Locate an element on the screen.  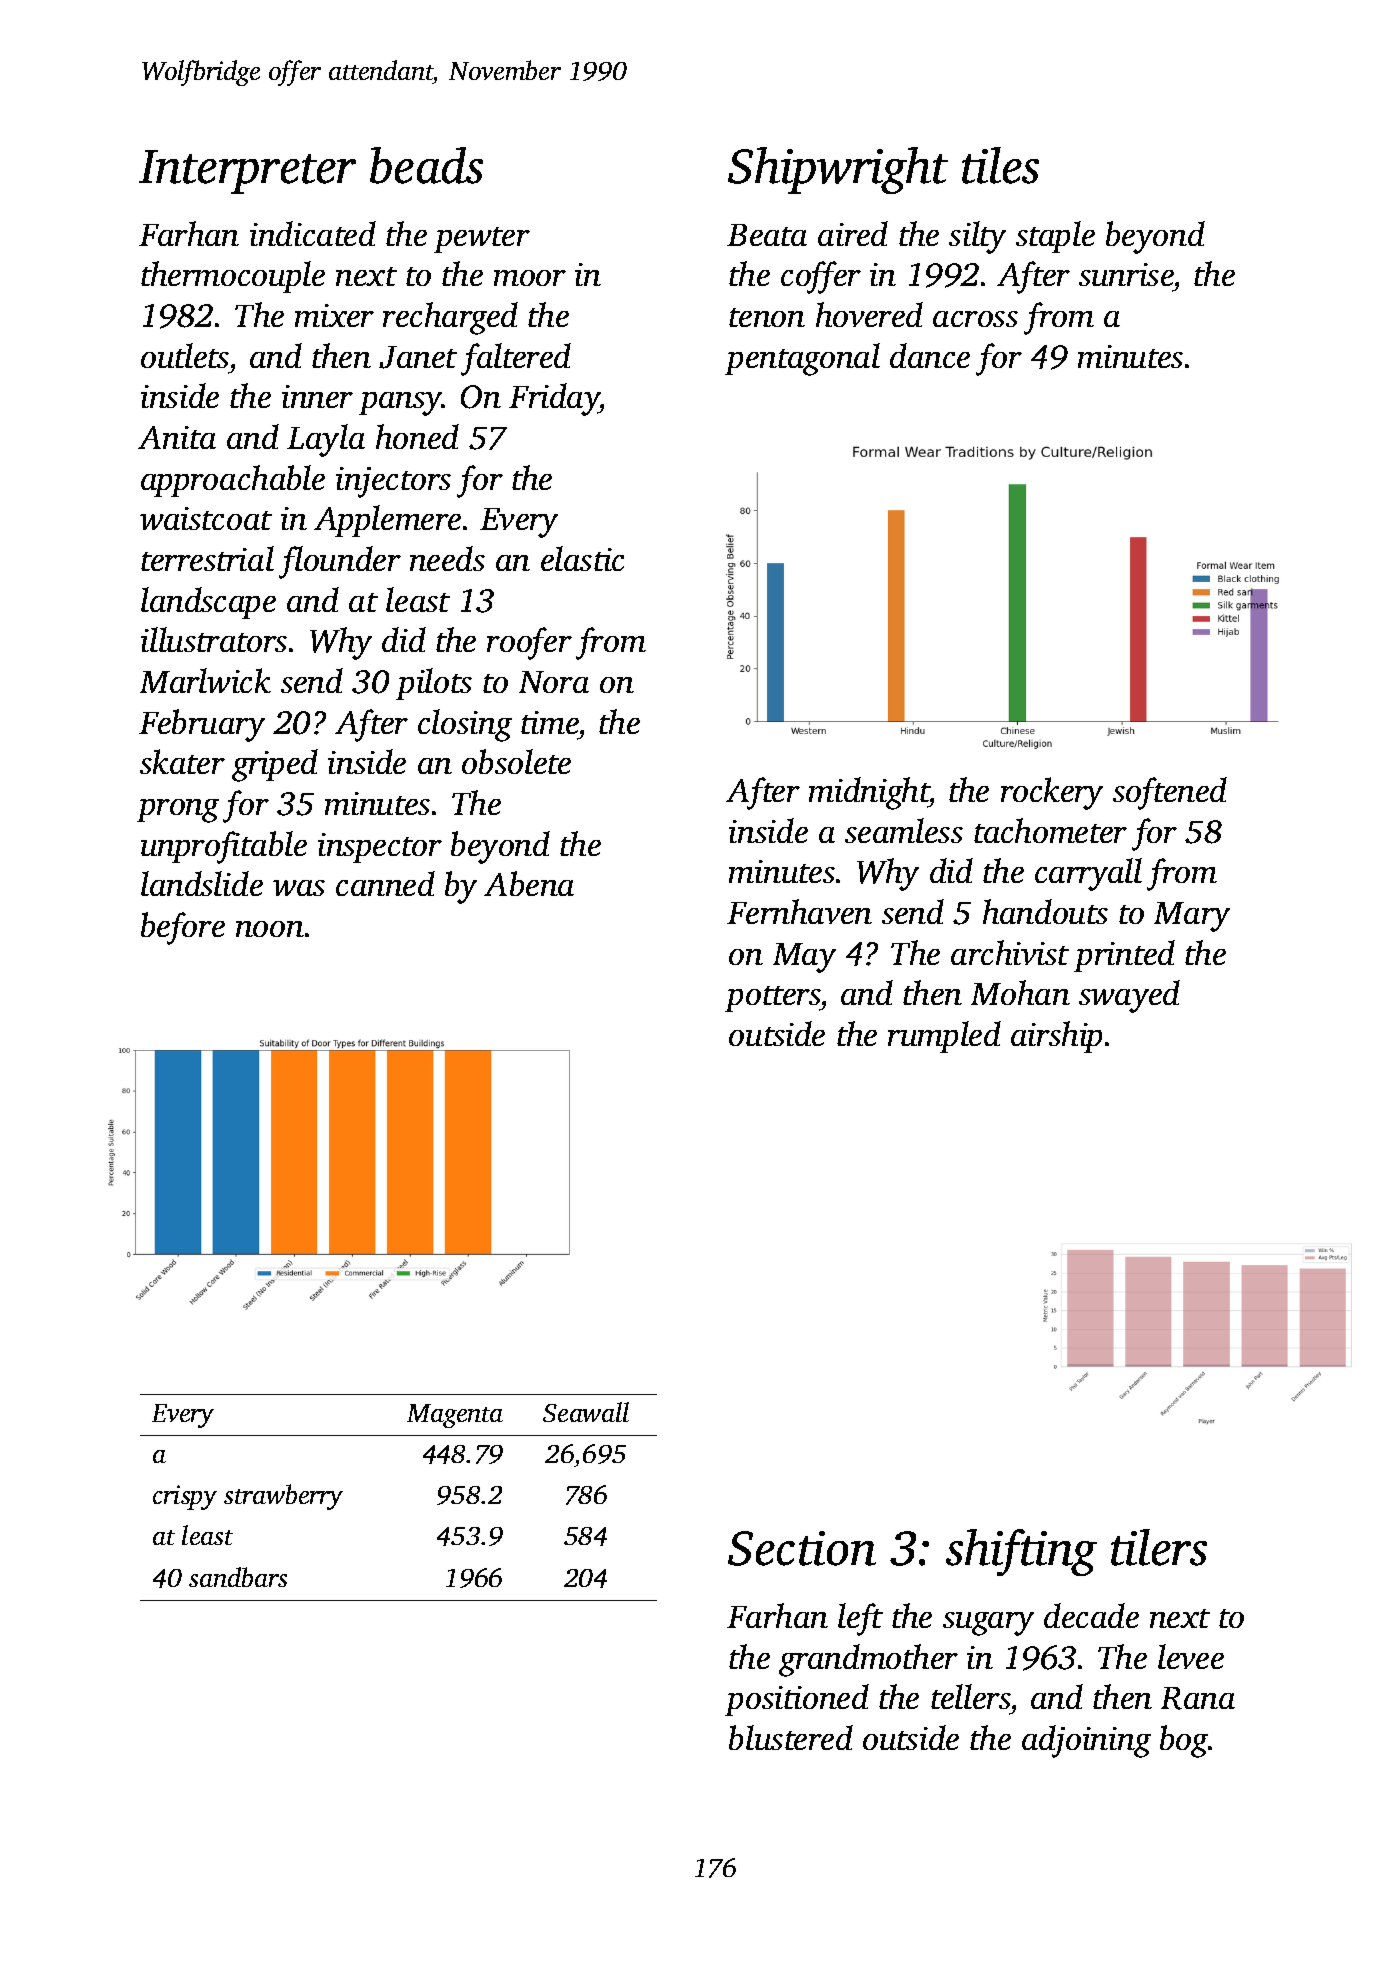
Seawall is located at coordinates (586, 1412).
